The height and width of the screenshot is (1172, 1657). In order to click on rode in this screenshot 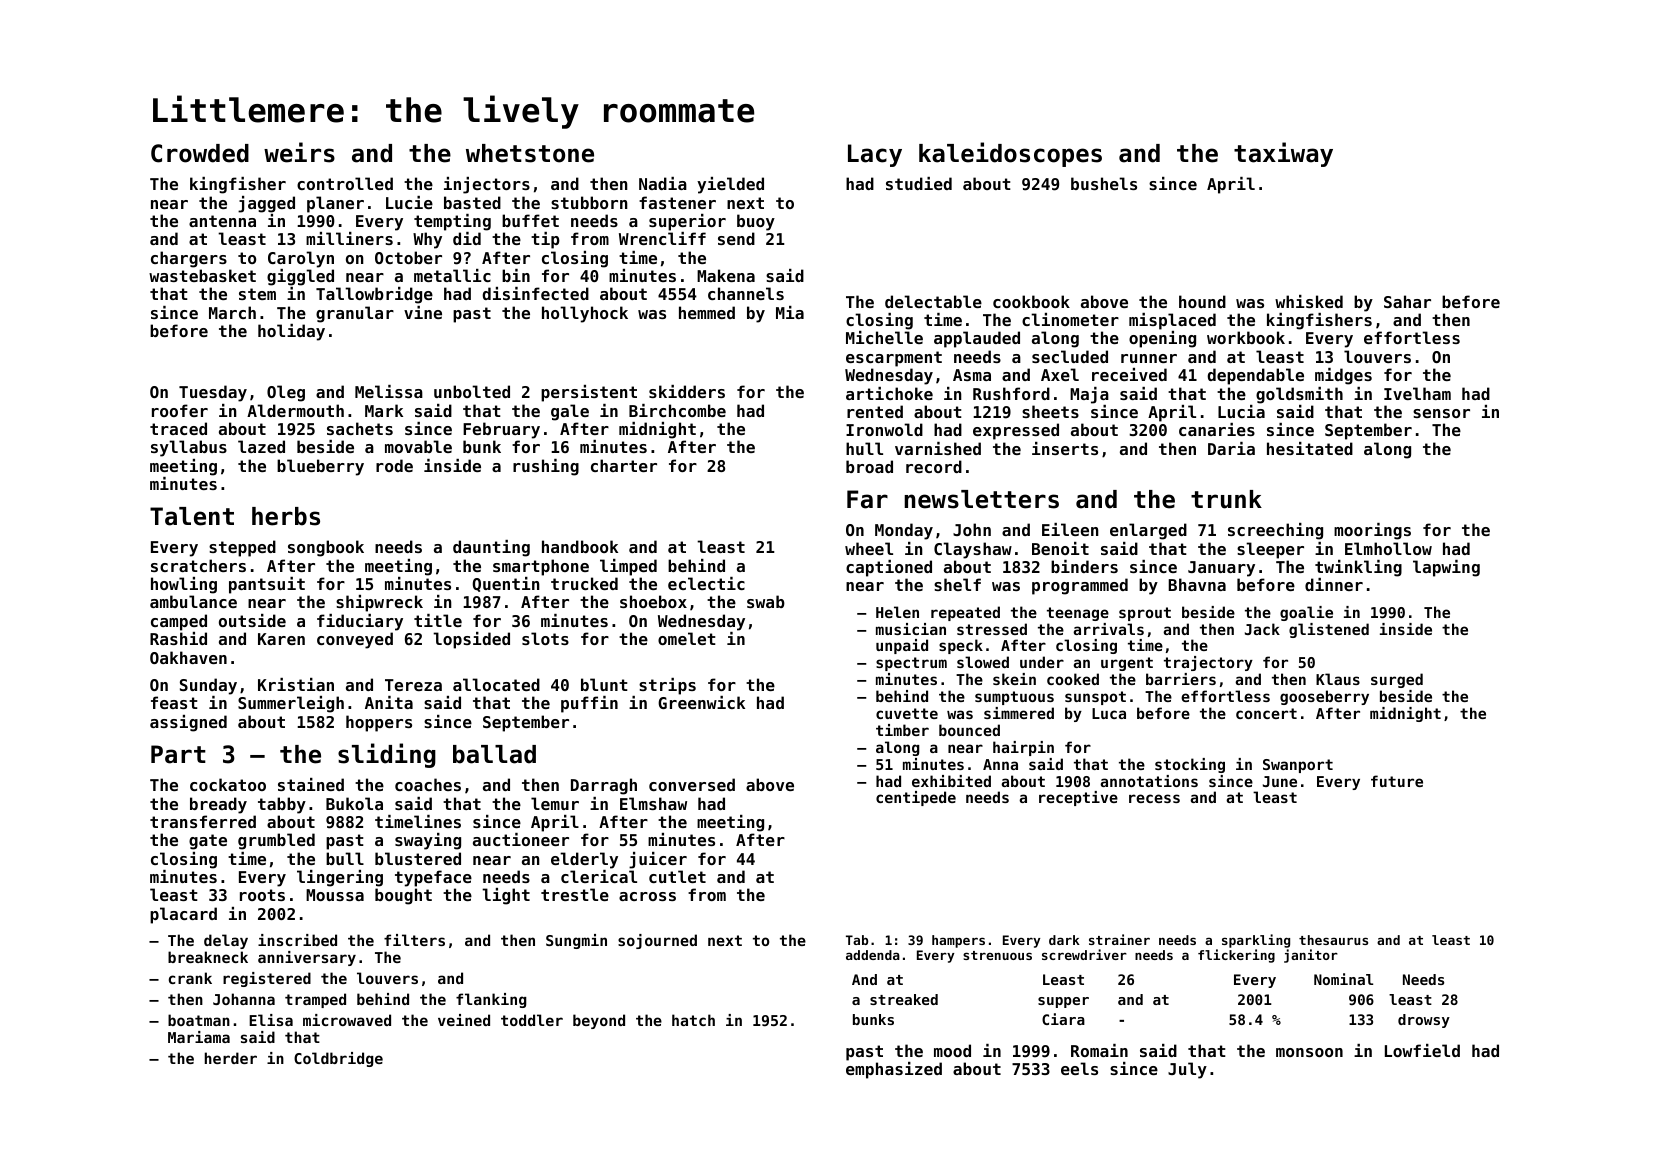, I will do `click(394, 465)`.
